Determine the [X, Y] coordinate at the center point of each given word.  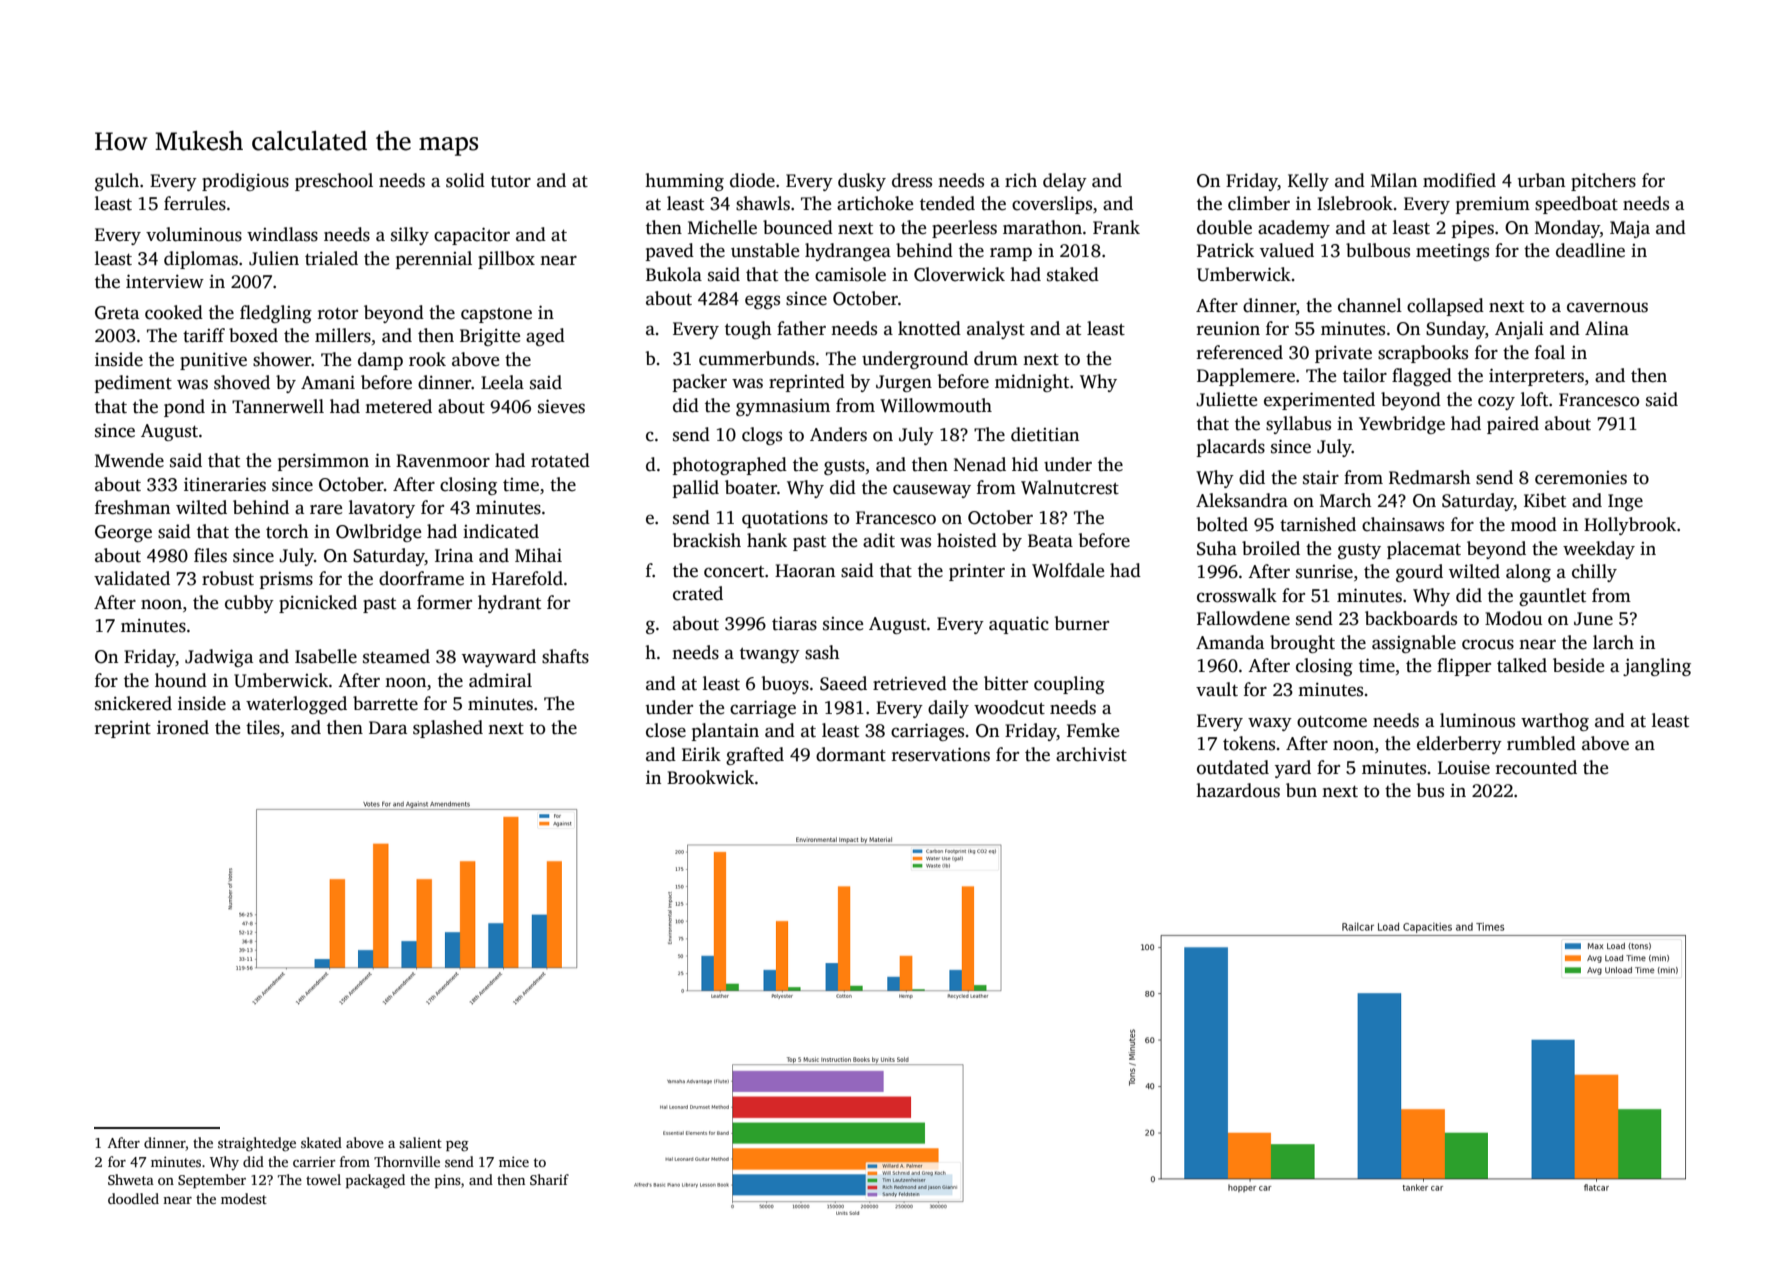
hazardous [1238, 790]
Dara [388, 728]
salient [420, 1142]
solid [465, 180]
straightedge [257, 1144]
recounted [1536, 767]
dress [912, 180]
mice [514, 1161]
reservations [941, 754]
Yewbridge [1402, 425]
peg [457, 1146]
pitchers [1603, 182]
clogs [762, 436]
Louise [1464, 768]
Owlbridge [378, 533]
